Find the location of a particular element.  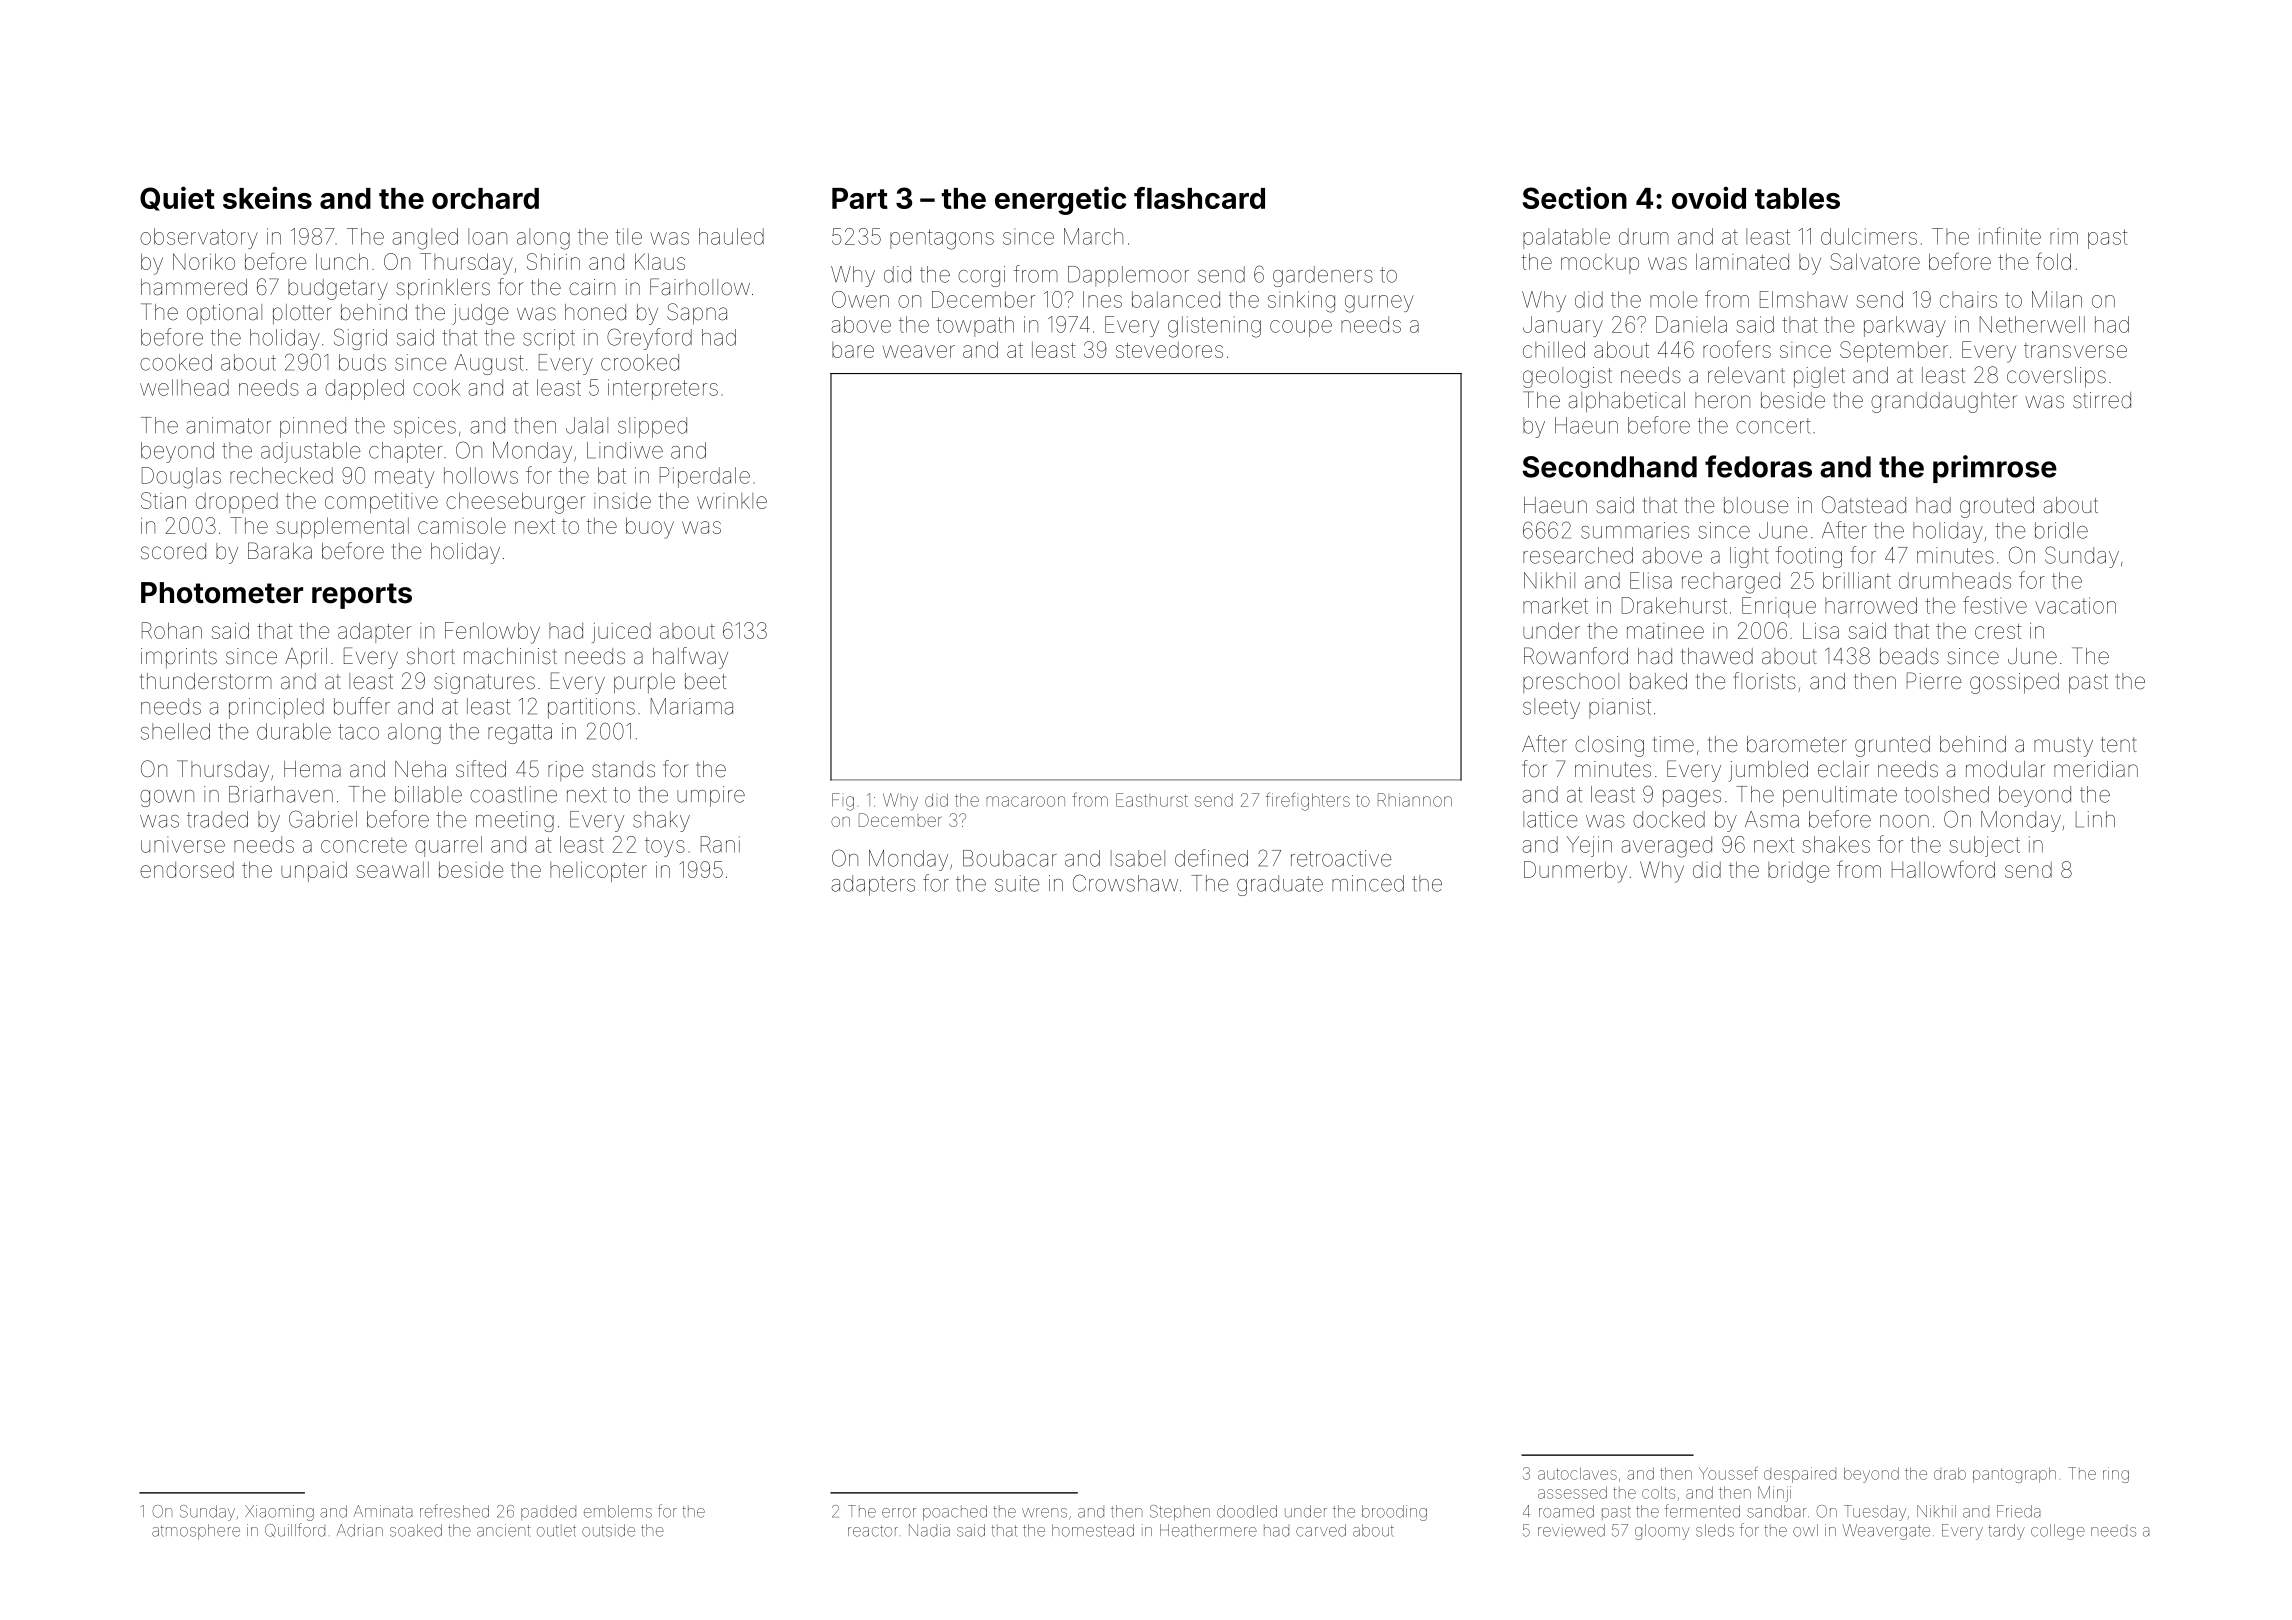

ring is located at coordinates (2116, 1475).
